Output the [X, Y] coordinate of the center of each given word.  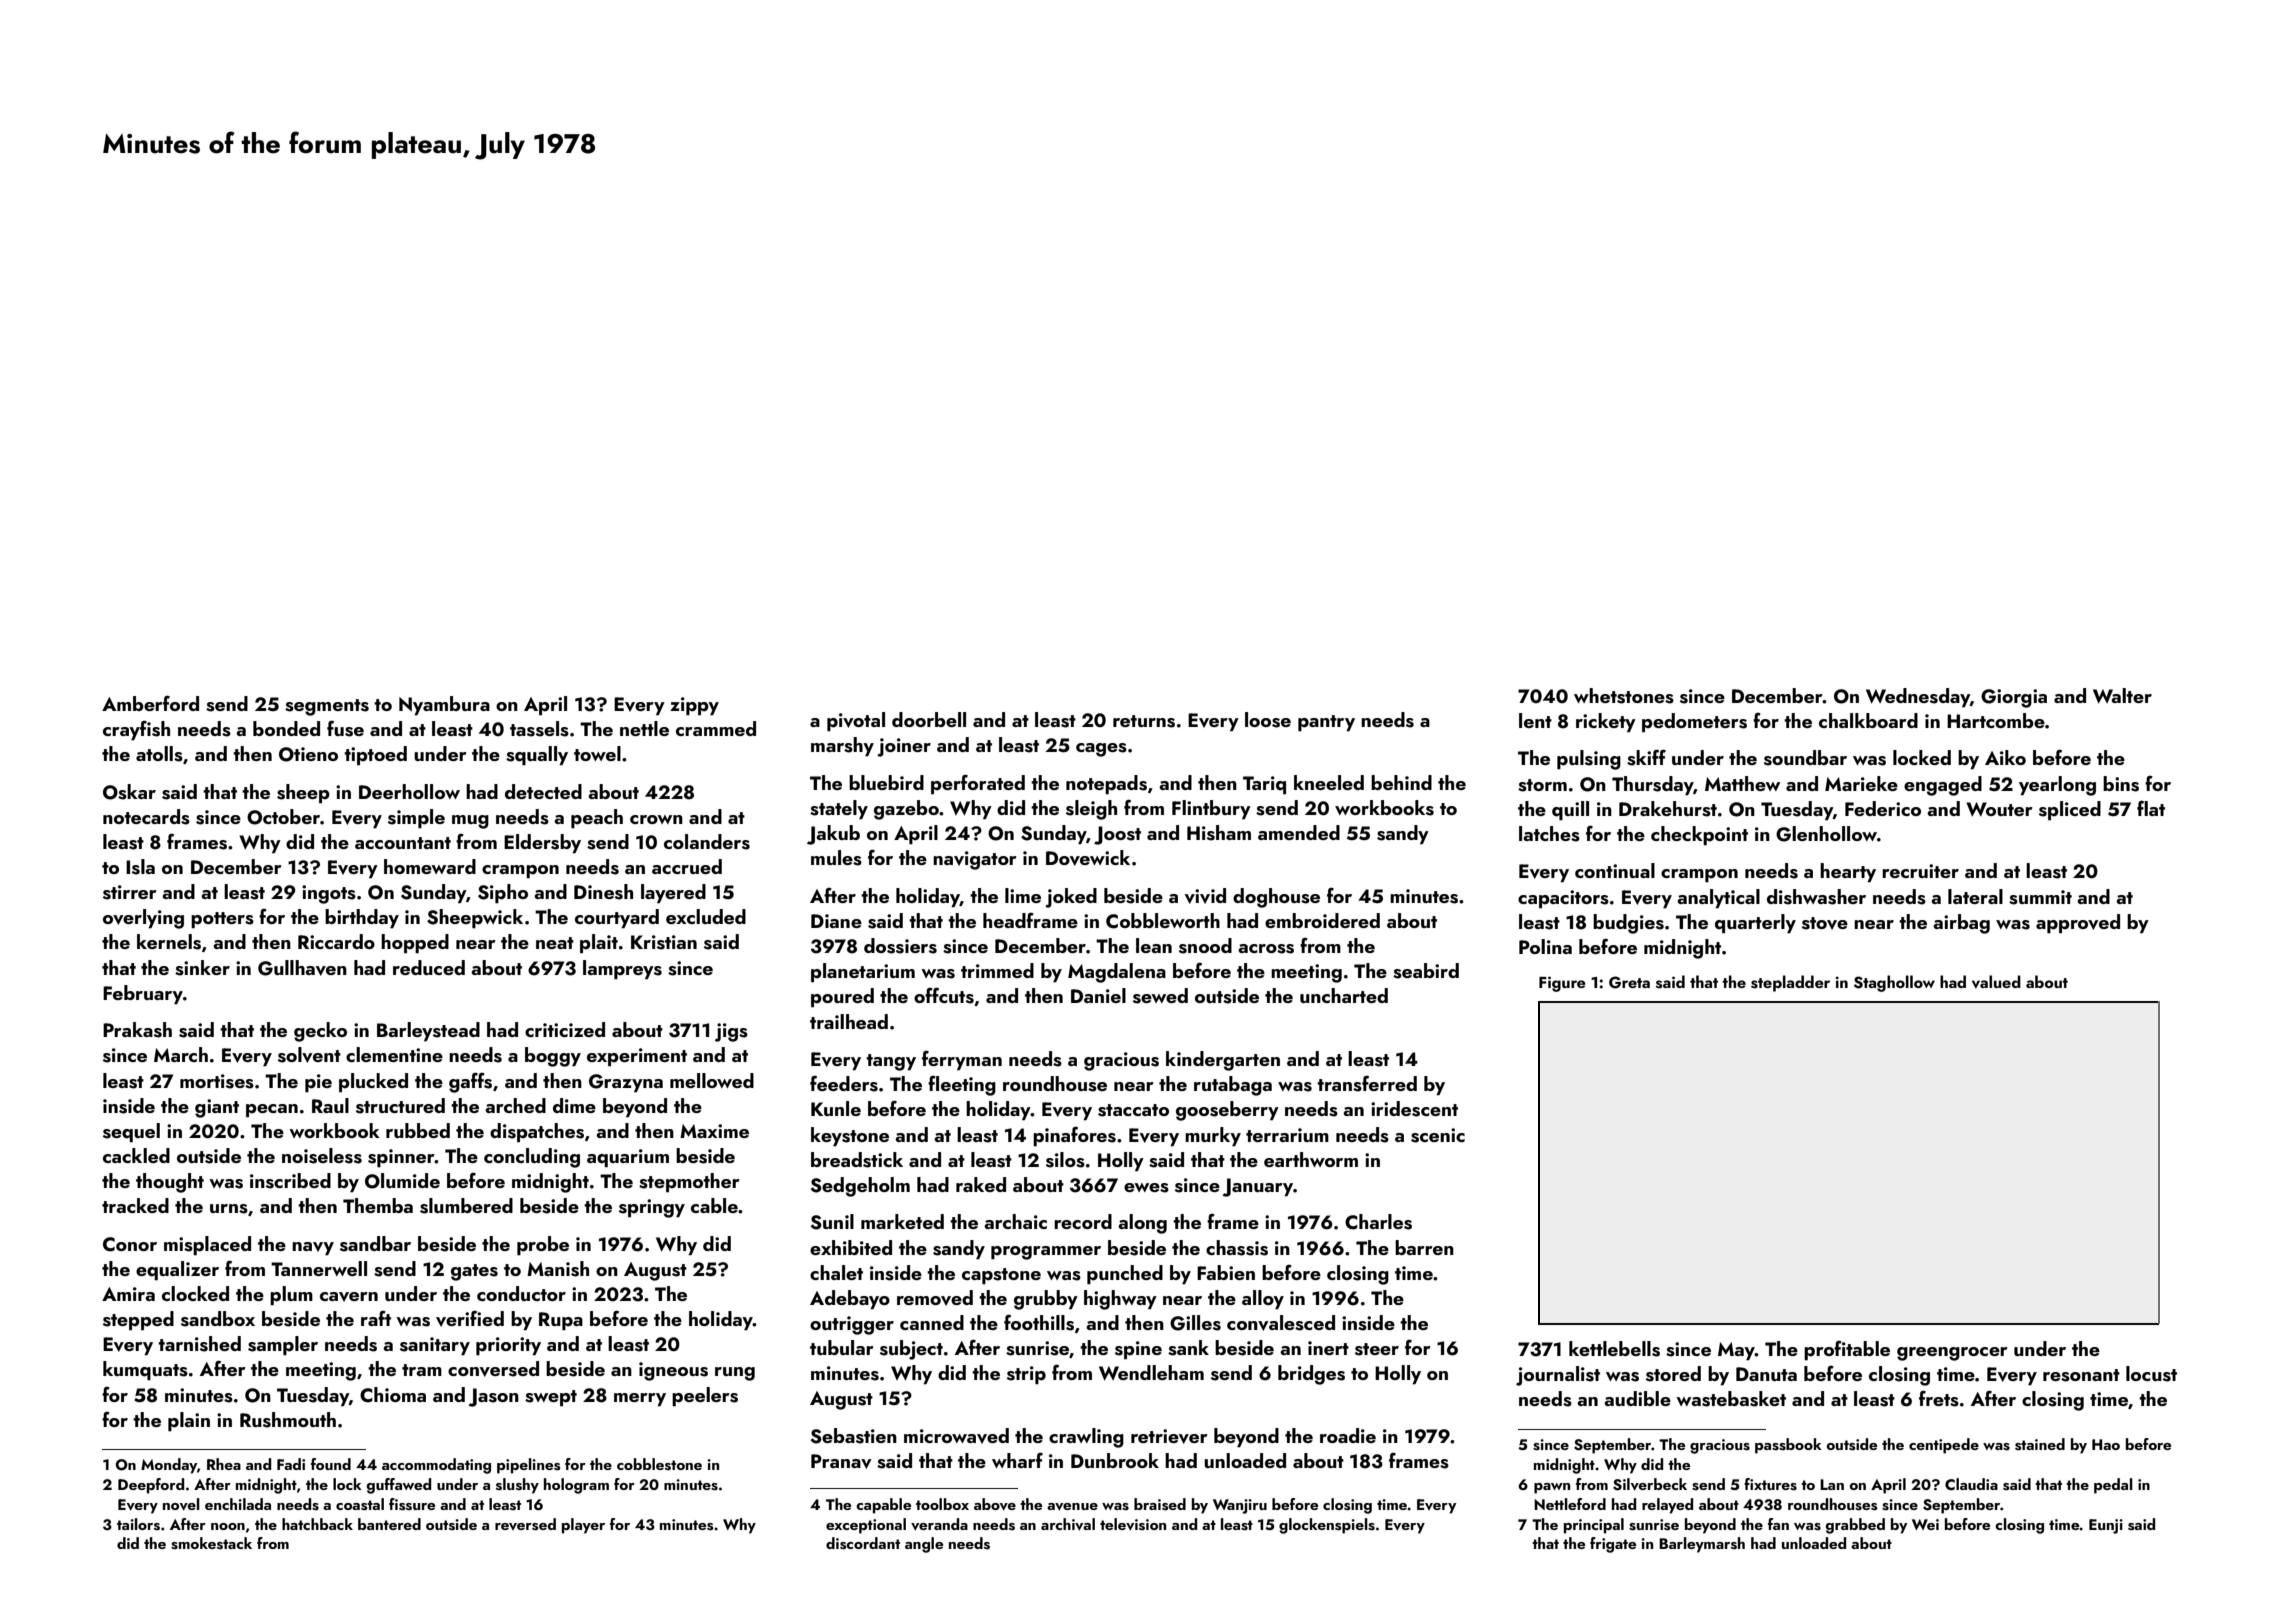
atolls [159, 754]
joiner [904, 747]
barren [1424, 1247]
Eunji [2106, 1526]
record [1083, 1221]
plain [189, 1421]
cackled [136, 1155]
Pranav [841, 1461]
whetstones [1624, 696]
